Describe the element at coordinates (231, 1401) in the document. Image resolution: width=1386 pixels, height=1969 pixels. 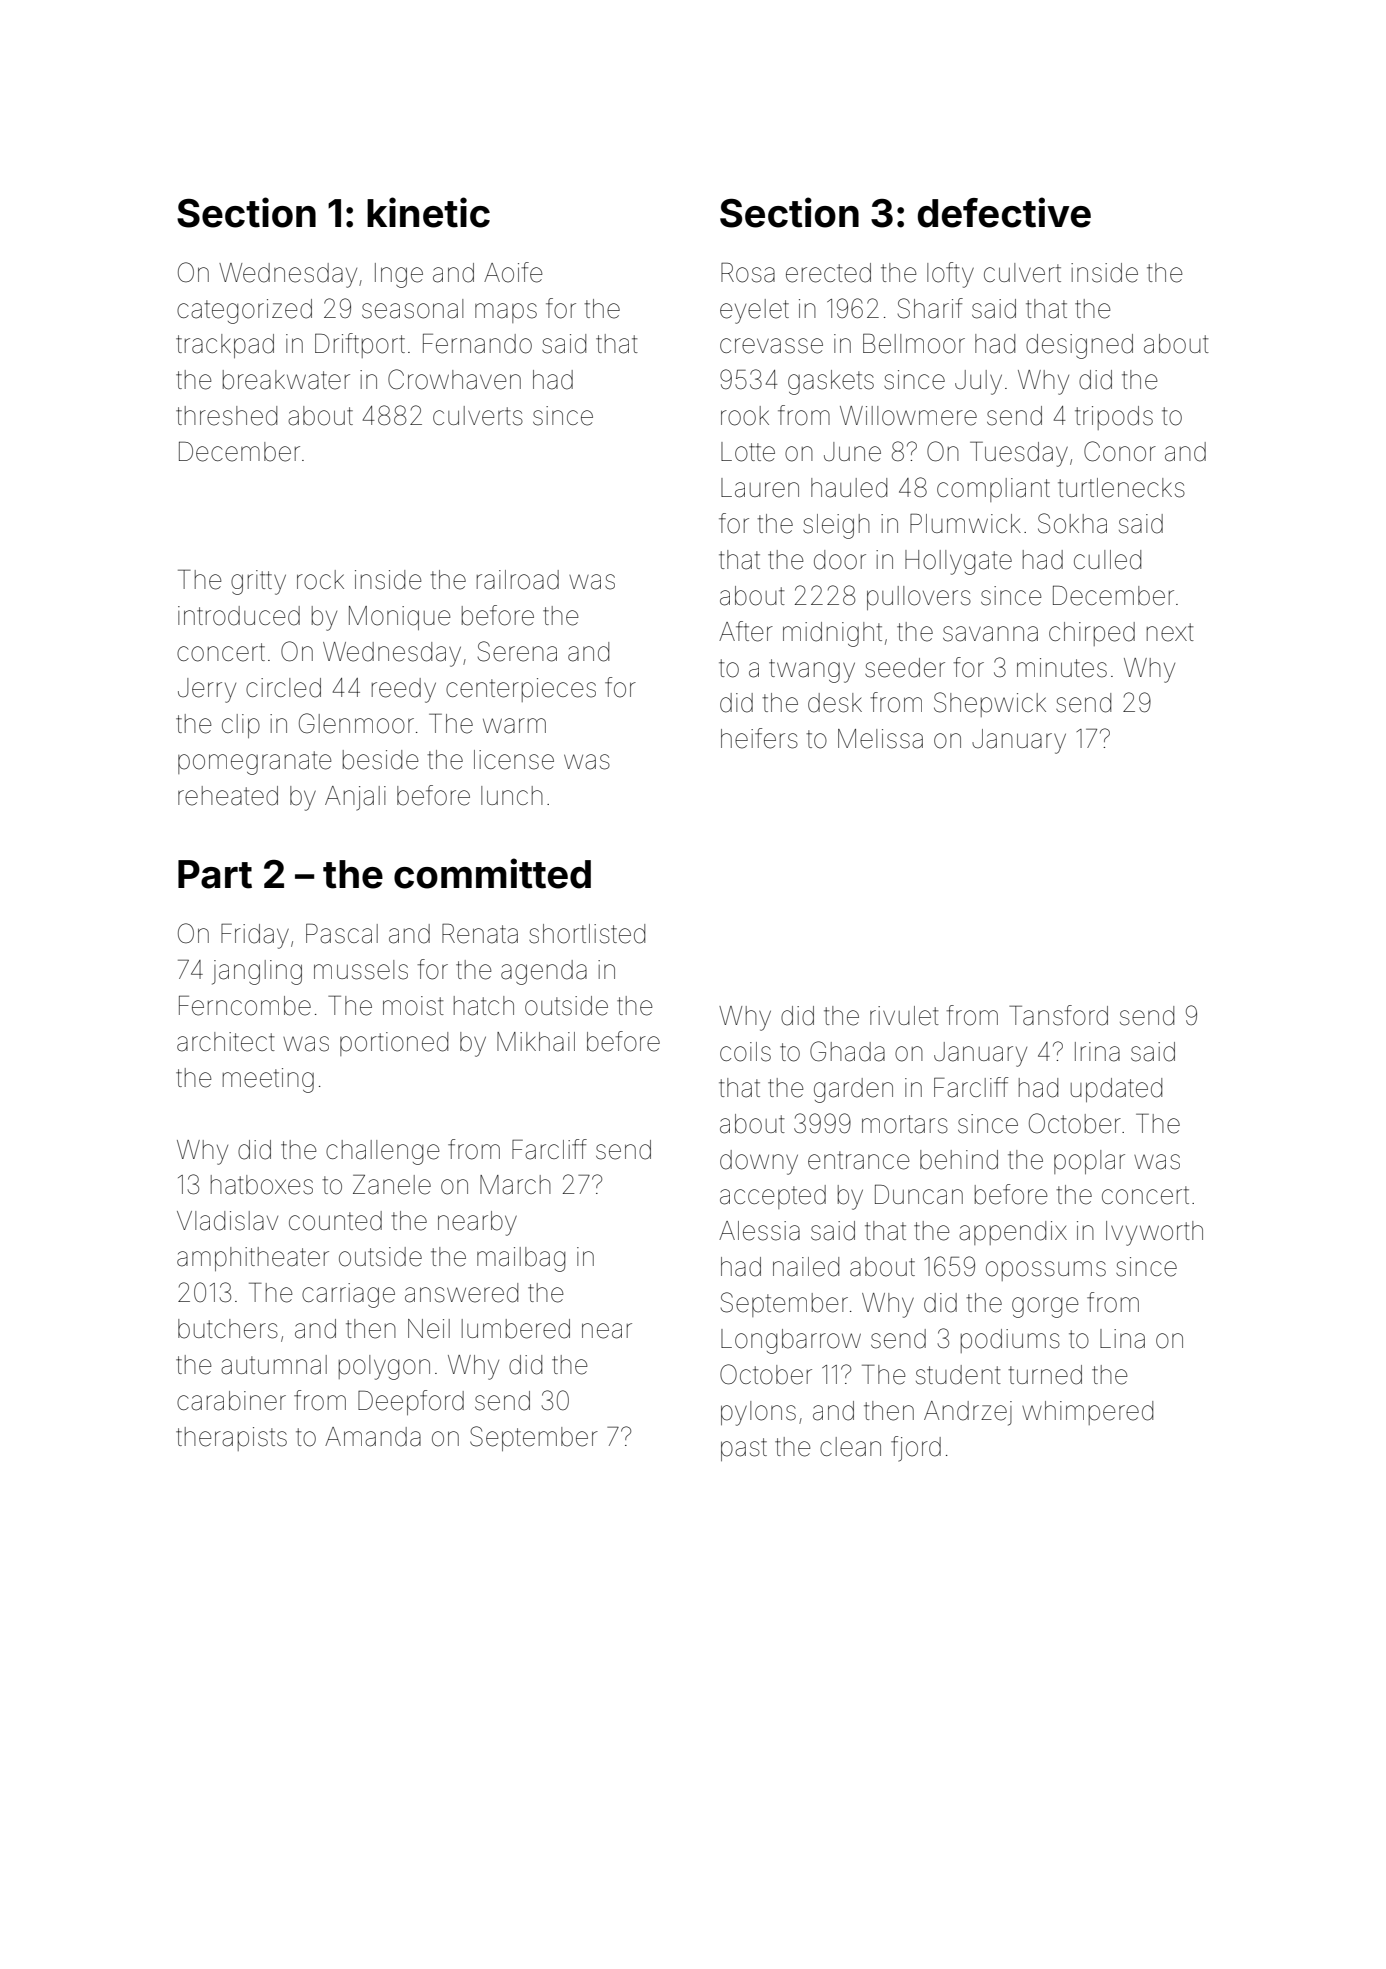
I see `carabiner` at that location.
